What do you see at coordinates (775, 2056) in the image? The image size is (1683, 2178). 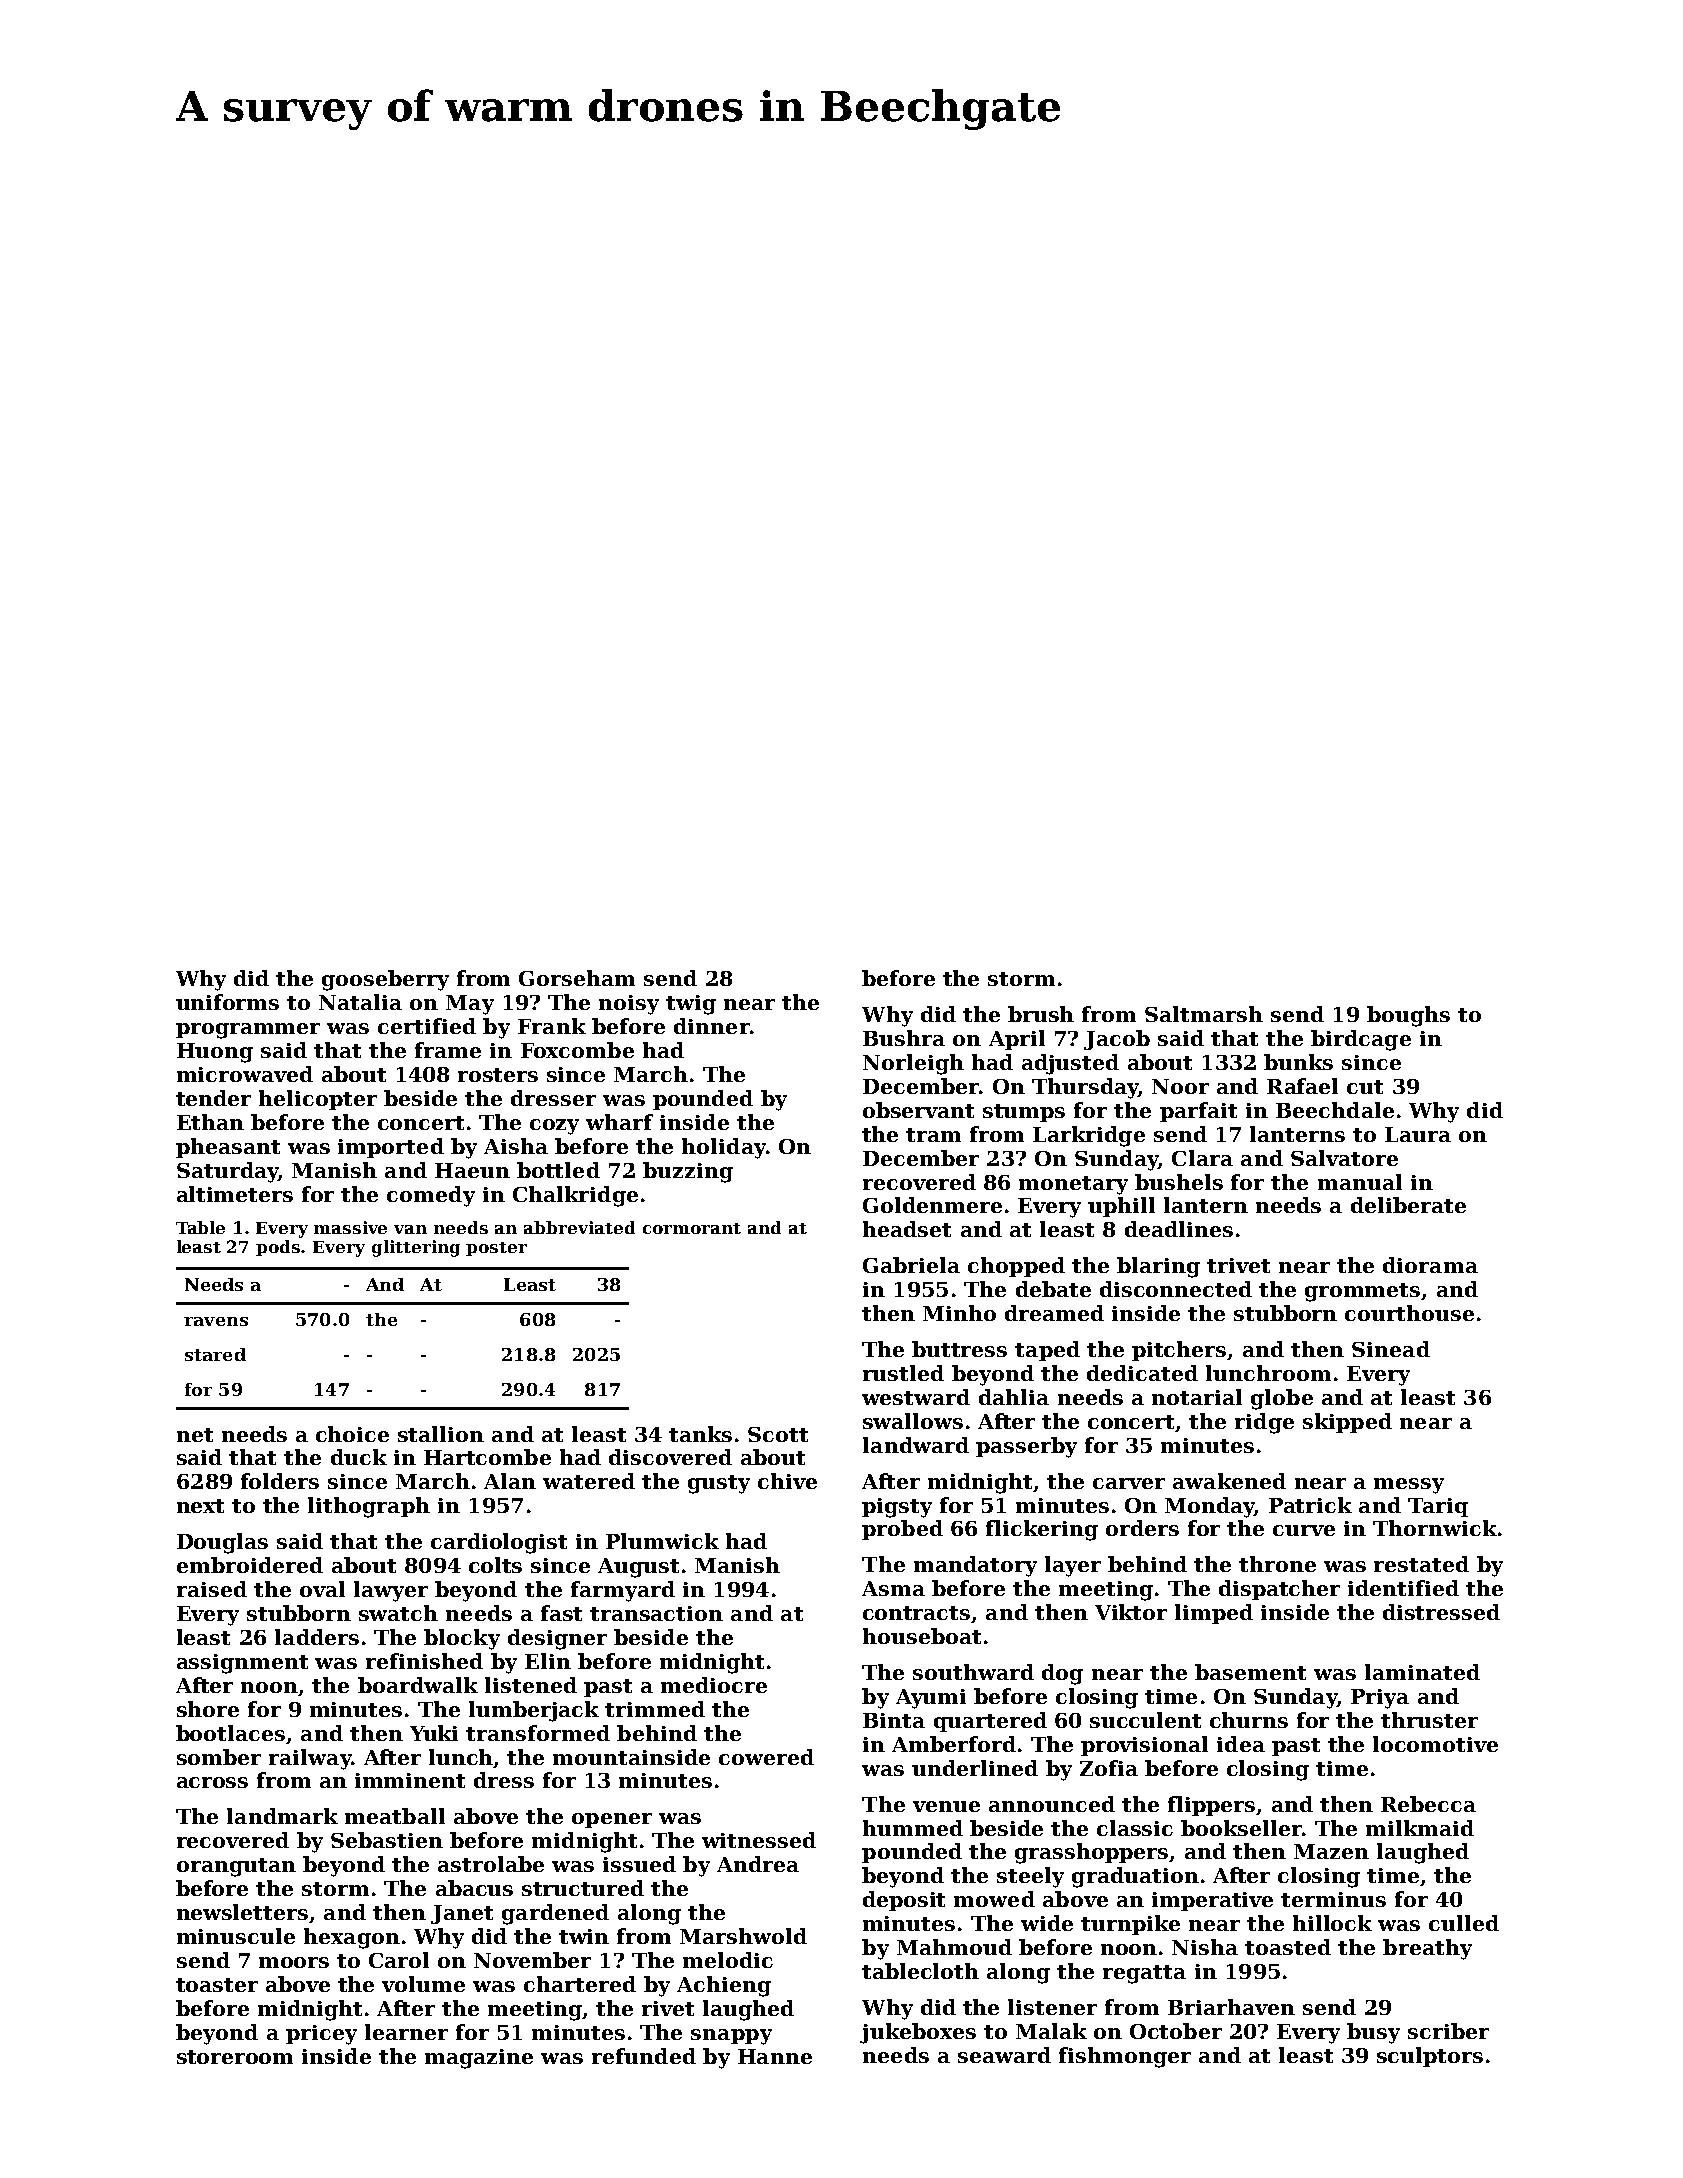 I see `Hanne` at bounding box center [775, 2056].
